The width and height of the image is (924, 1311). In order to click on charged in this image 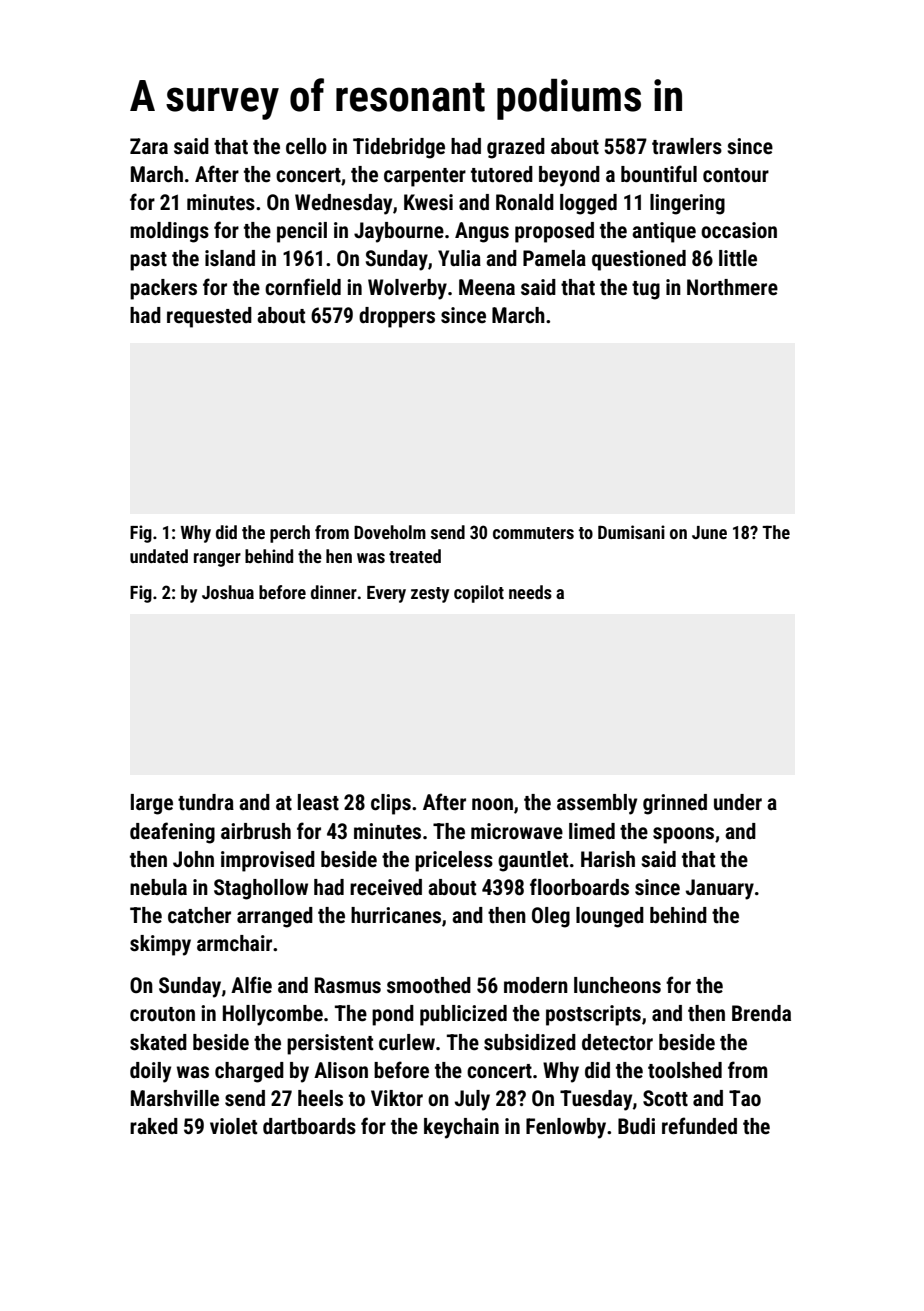, I will do `click(249, 1072)`.
